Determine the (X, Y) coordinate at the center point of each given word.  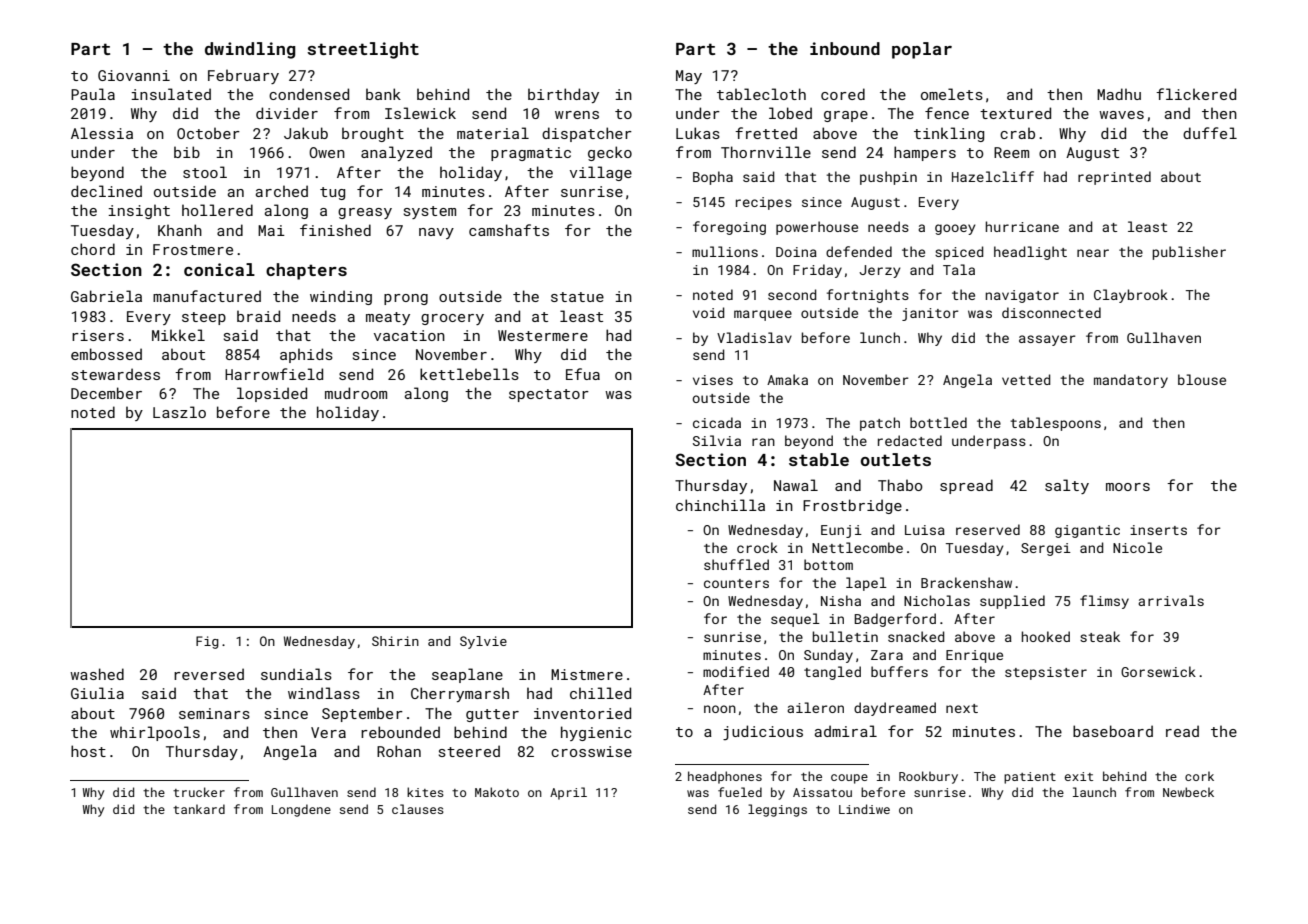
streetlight (363, 50)
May (689, 77)
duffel (1210, 133)
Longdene (301, 810)
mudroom (356, 393)
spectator (549, 395)
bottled (938, 422)
